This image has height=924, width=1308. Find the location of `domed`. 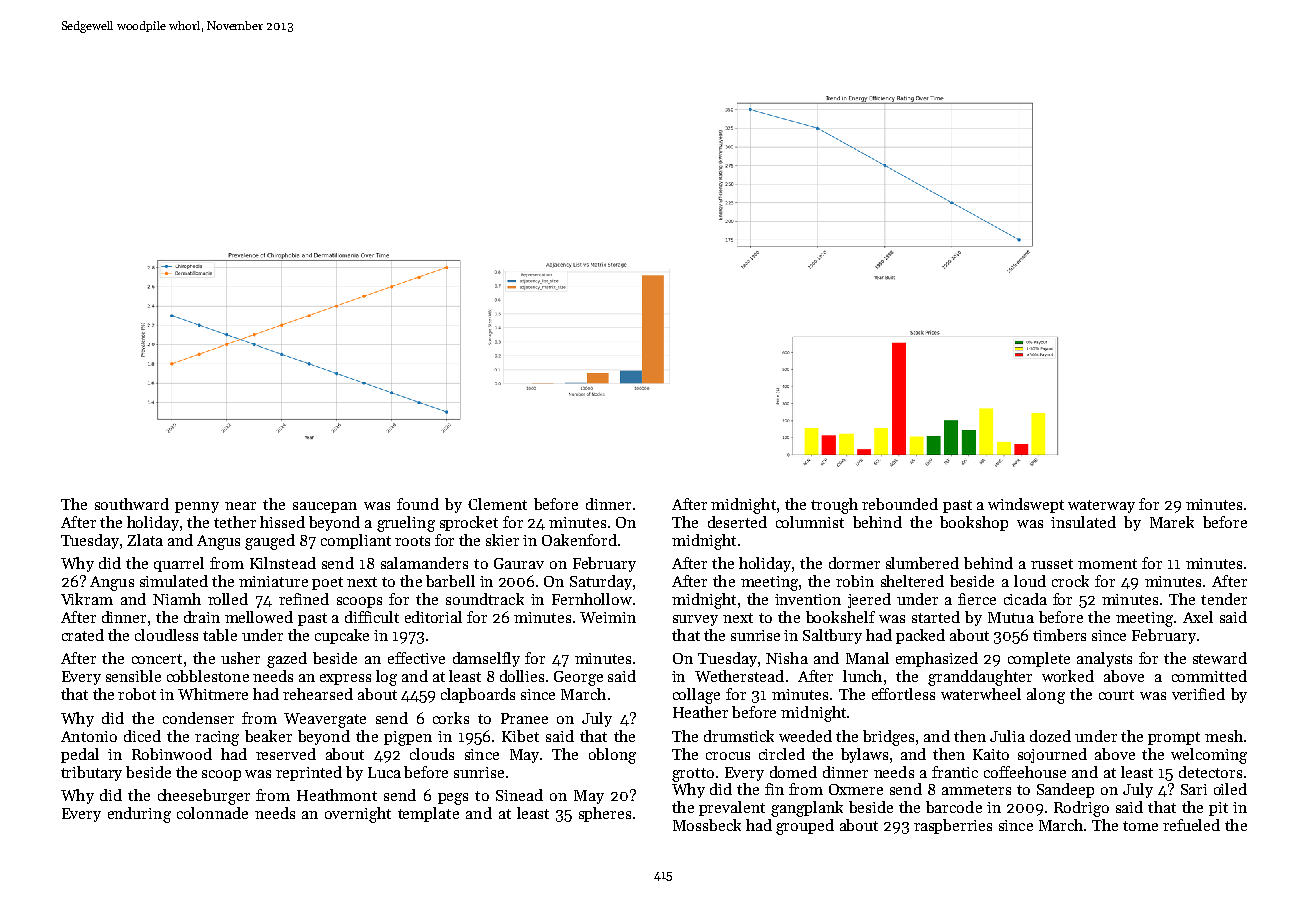

domed is located at coordinates (793, 772).
